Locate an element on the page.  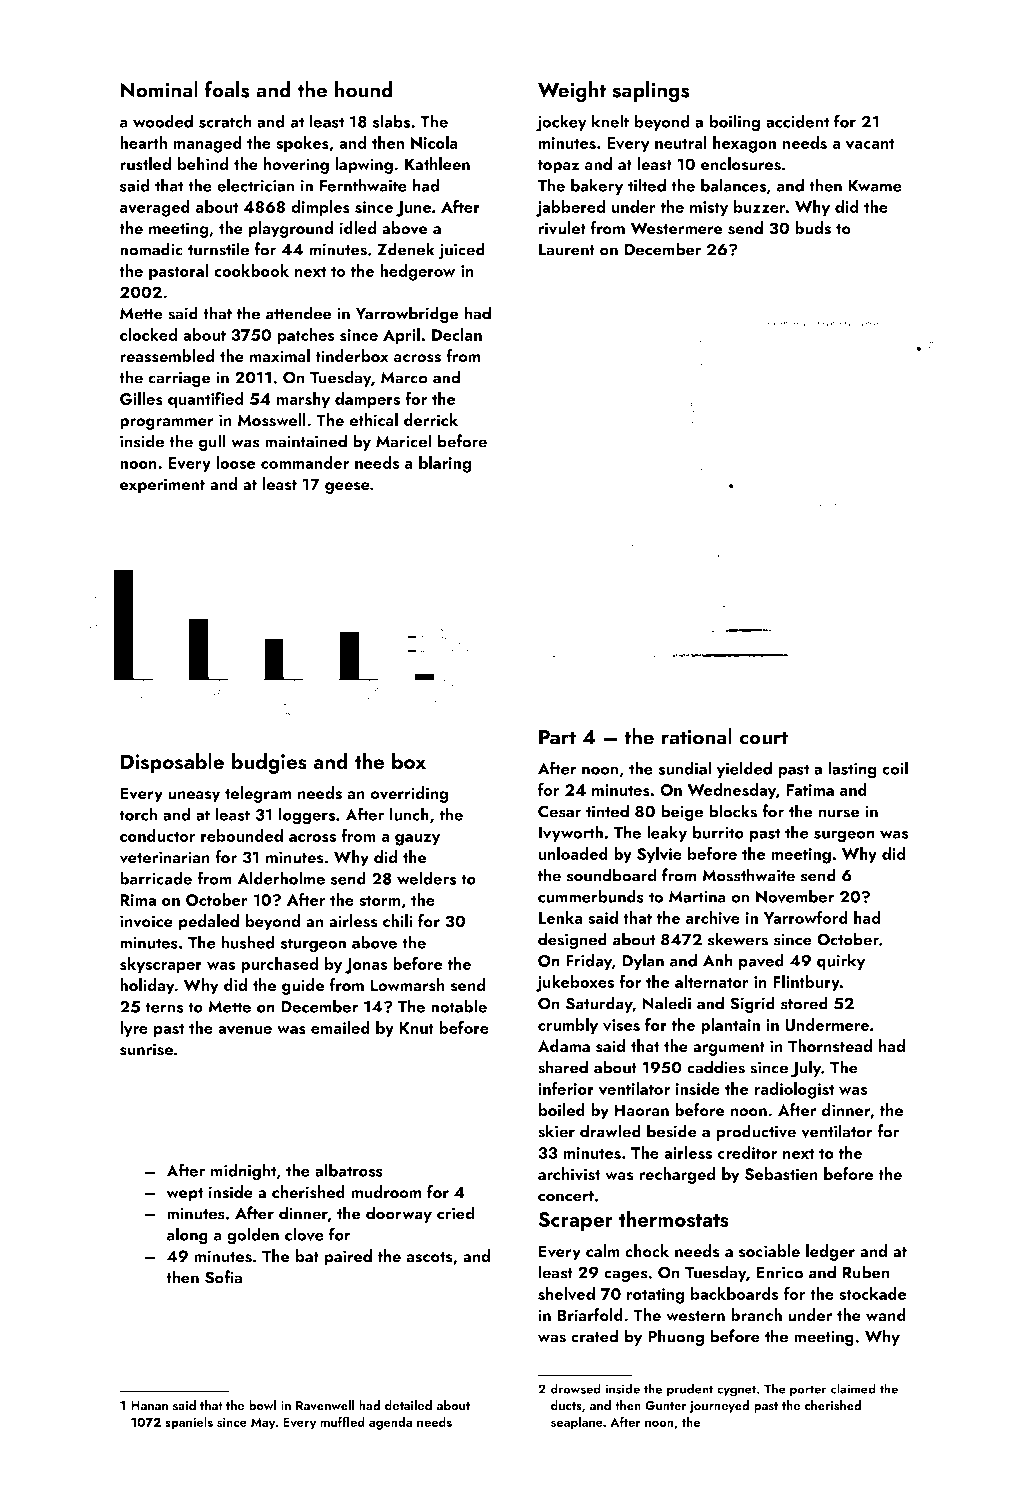
paired is located at coordinates (348, 1257).
